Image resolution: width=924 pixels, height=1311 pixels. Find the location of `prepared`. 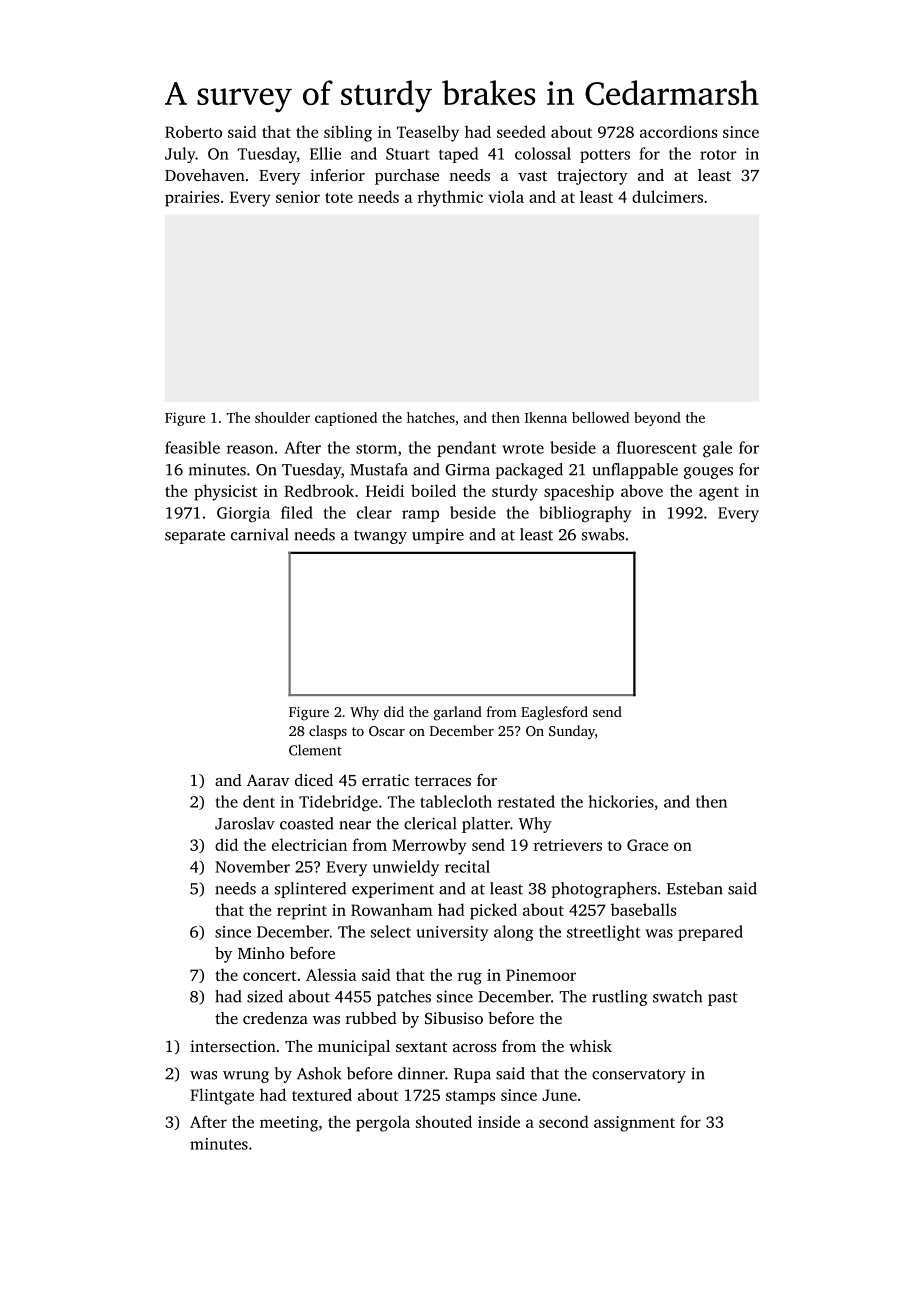

prepared is located at coordinates (710, 933).
